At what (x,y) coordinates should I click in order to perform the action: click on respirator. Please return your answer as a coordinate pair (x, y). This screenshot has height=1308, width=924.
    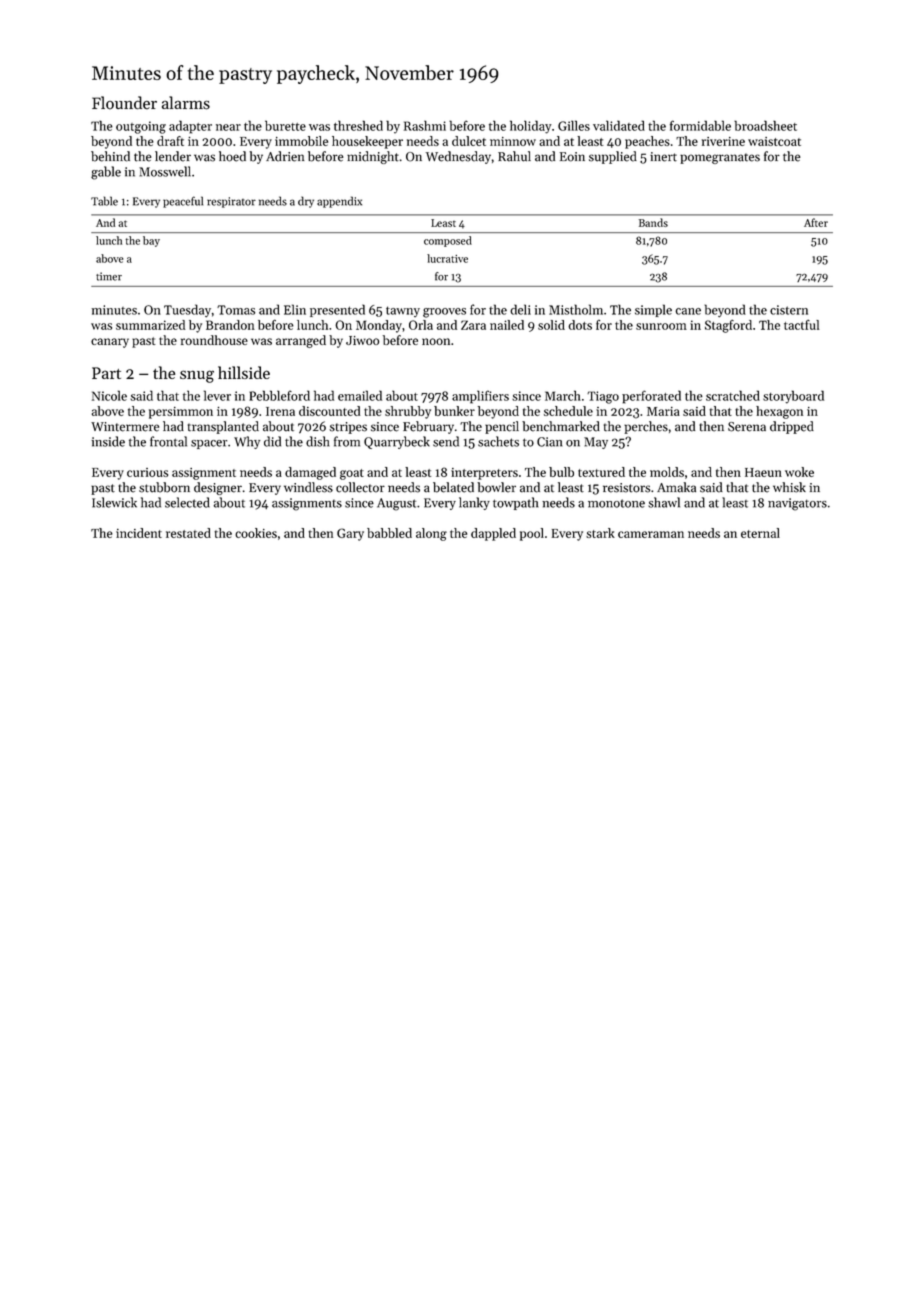
    Looking at the image, I should click on (231, 202).
